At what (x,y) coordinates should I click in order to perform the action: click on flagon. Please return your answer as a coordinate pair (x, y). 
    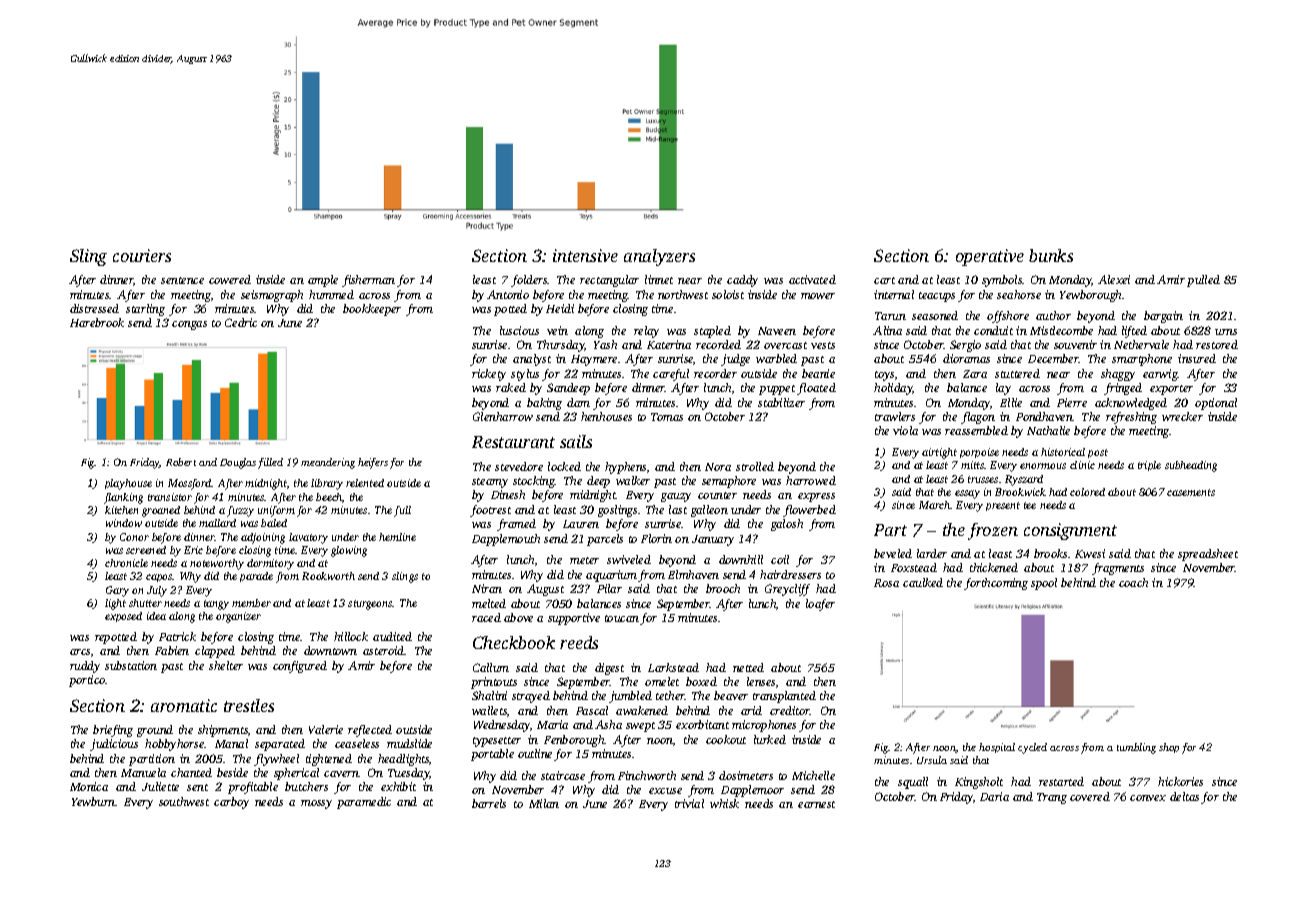
    Looking at the image, I should click on (978, 418).
